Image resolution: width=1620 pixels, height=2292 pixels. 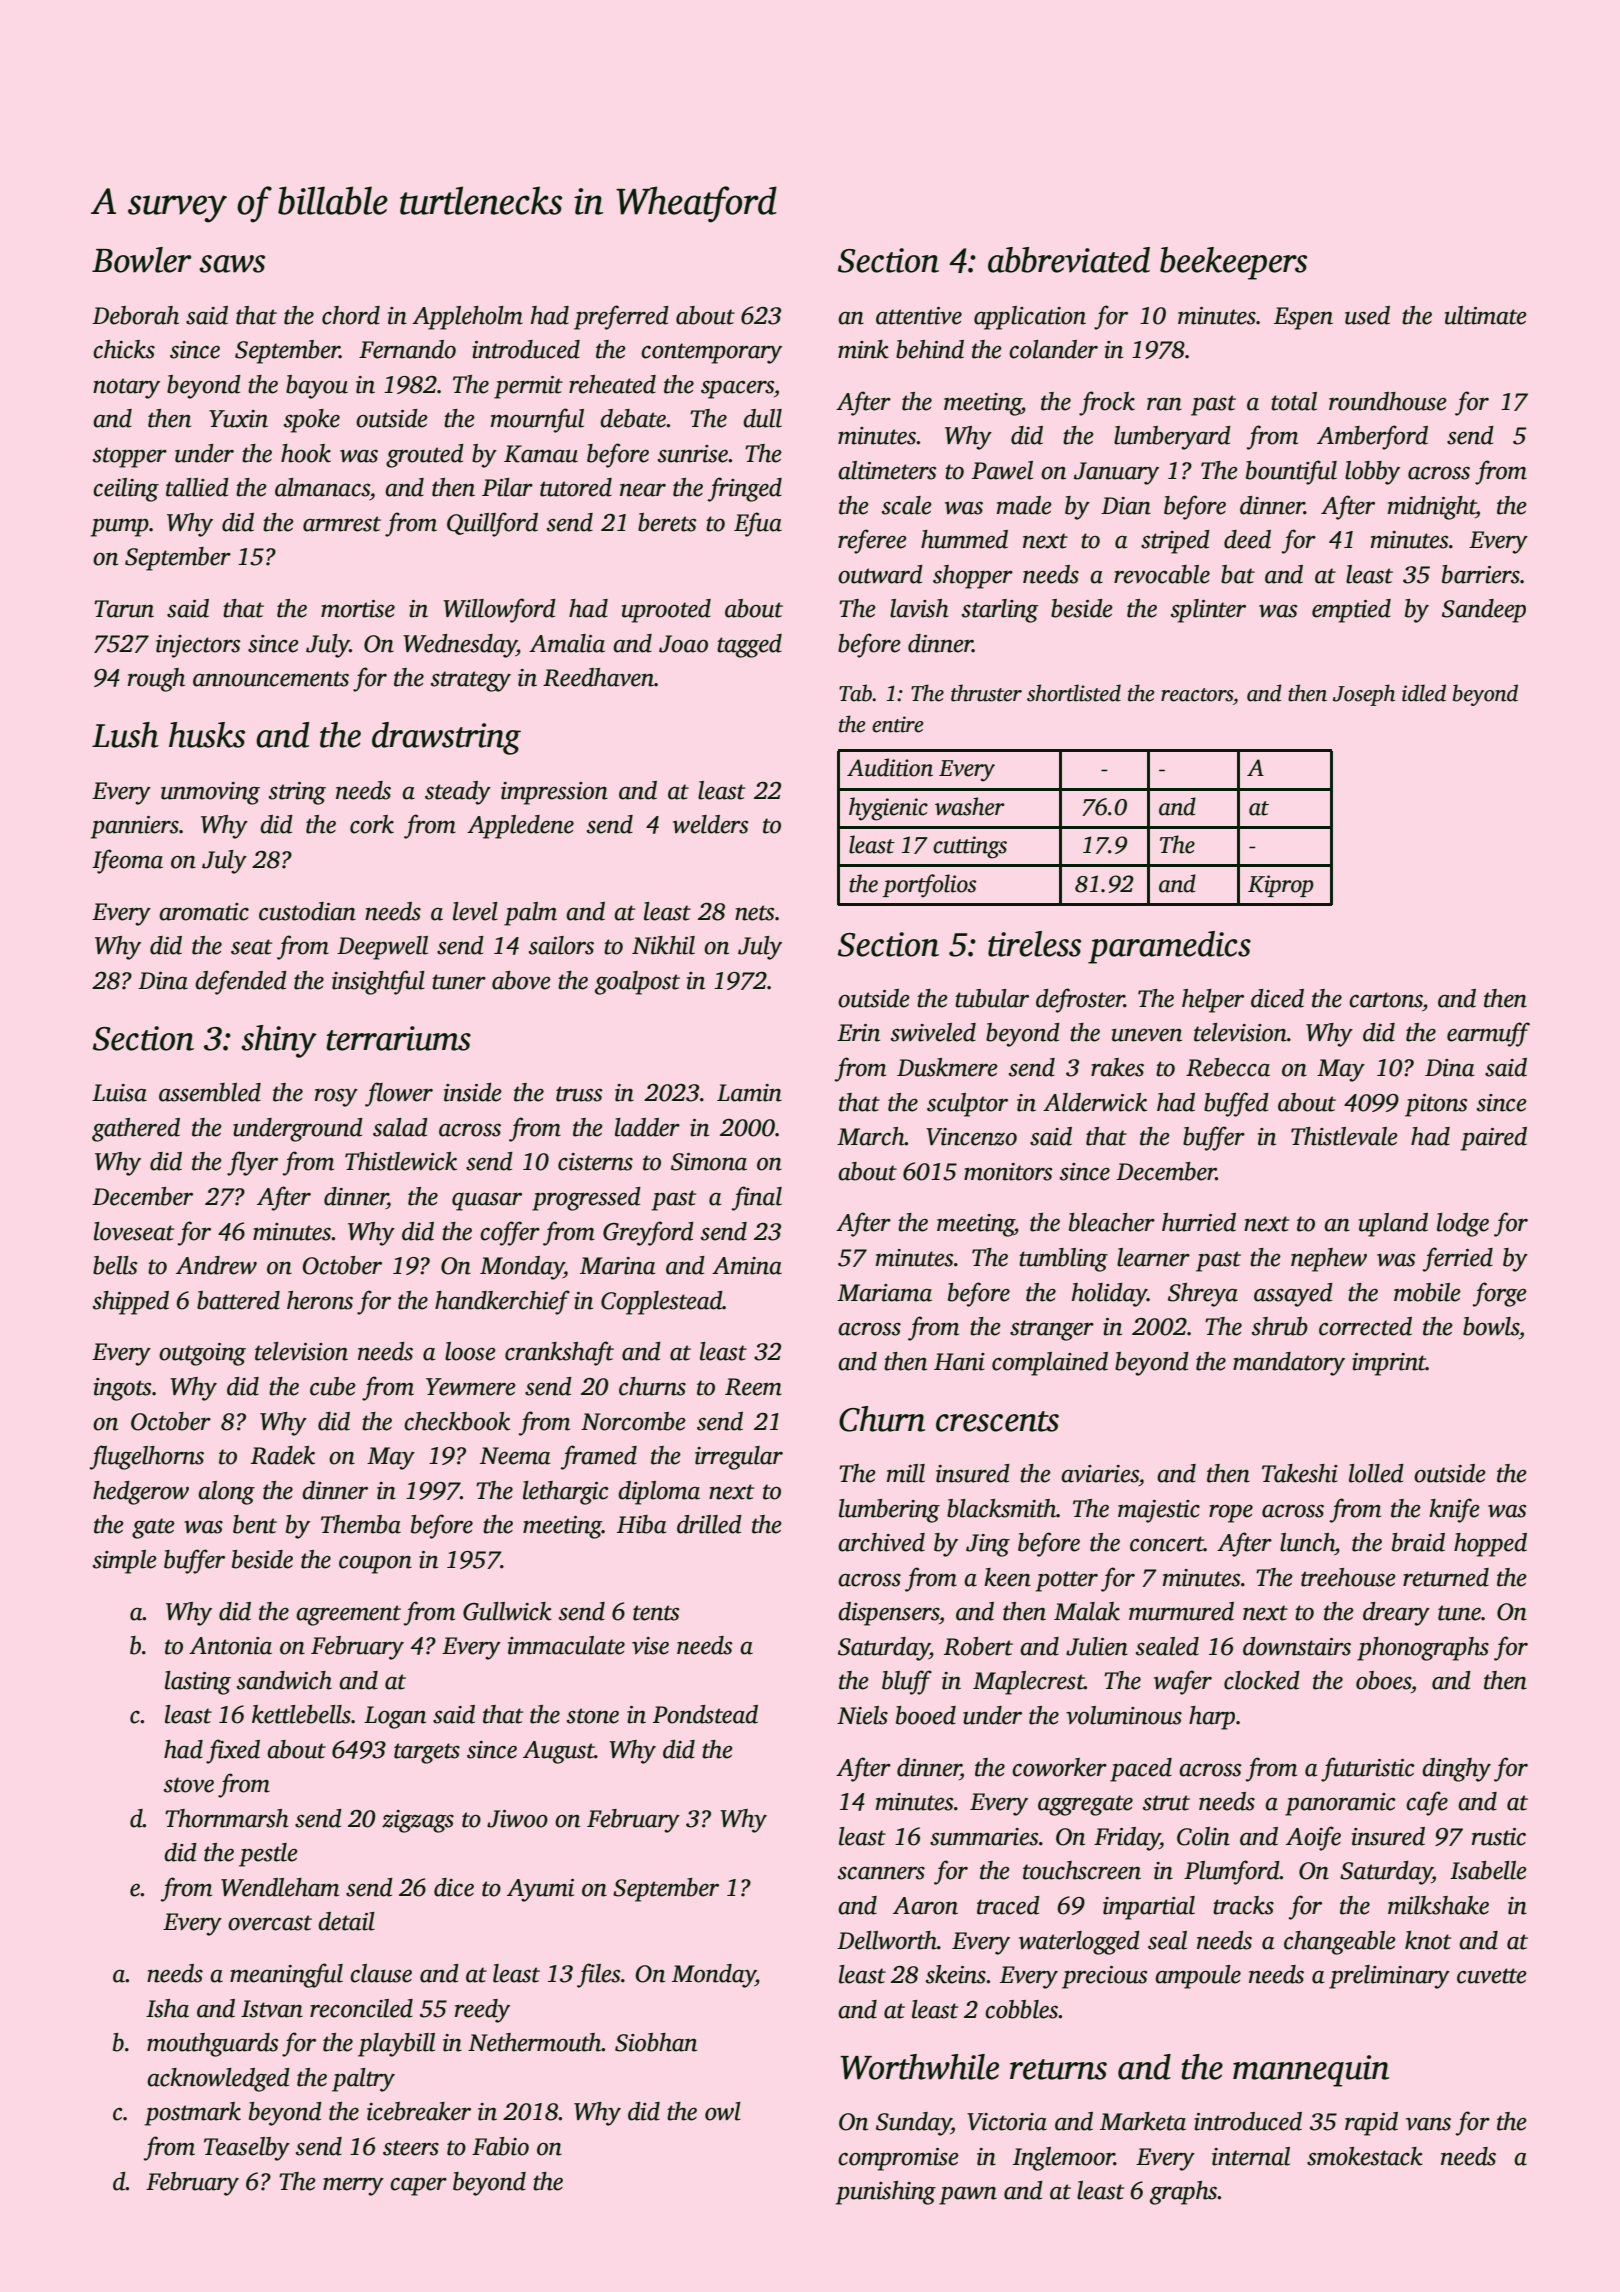 I want to click on Amina, so click(x=747, y=1266).
